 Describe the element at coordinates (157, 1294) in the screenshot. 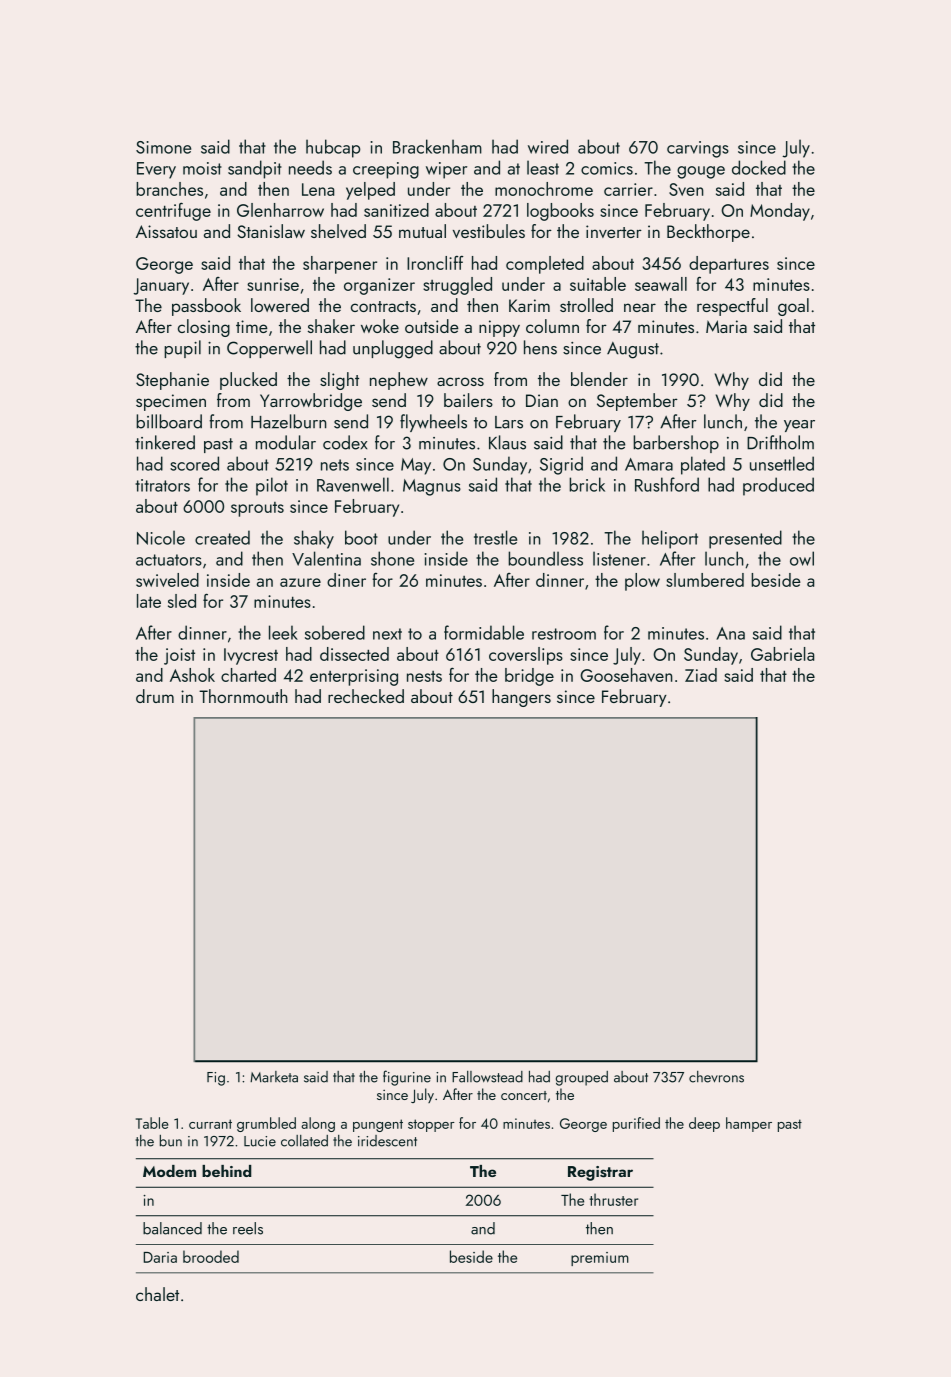

I see `chalet` at that location.
